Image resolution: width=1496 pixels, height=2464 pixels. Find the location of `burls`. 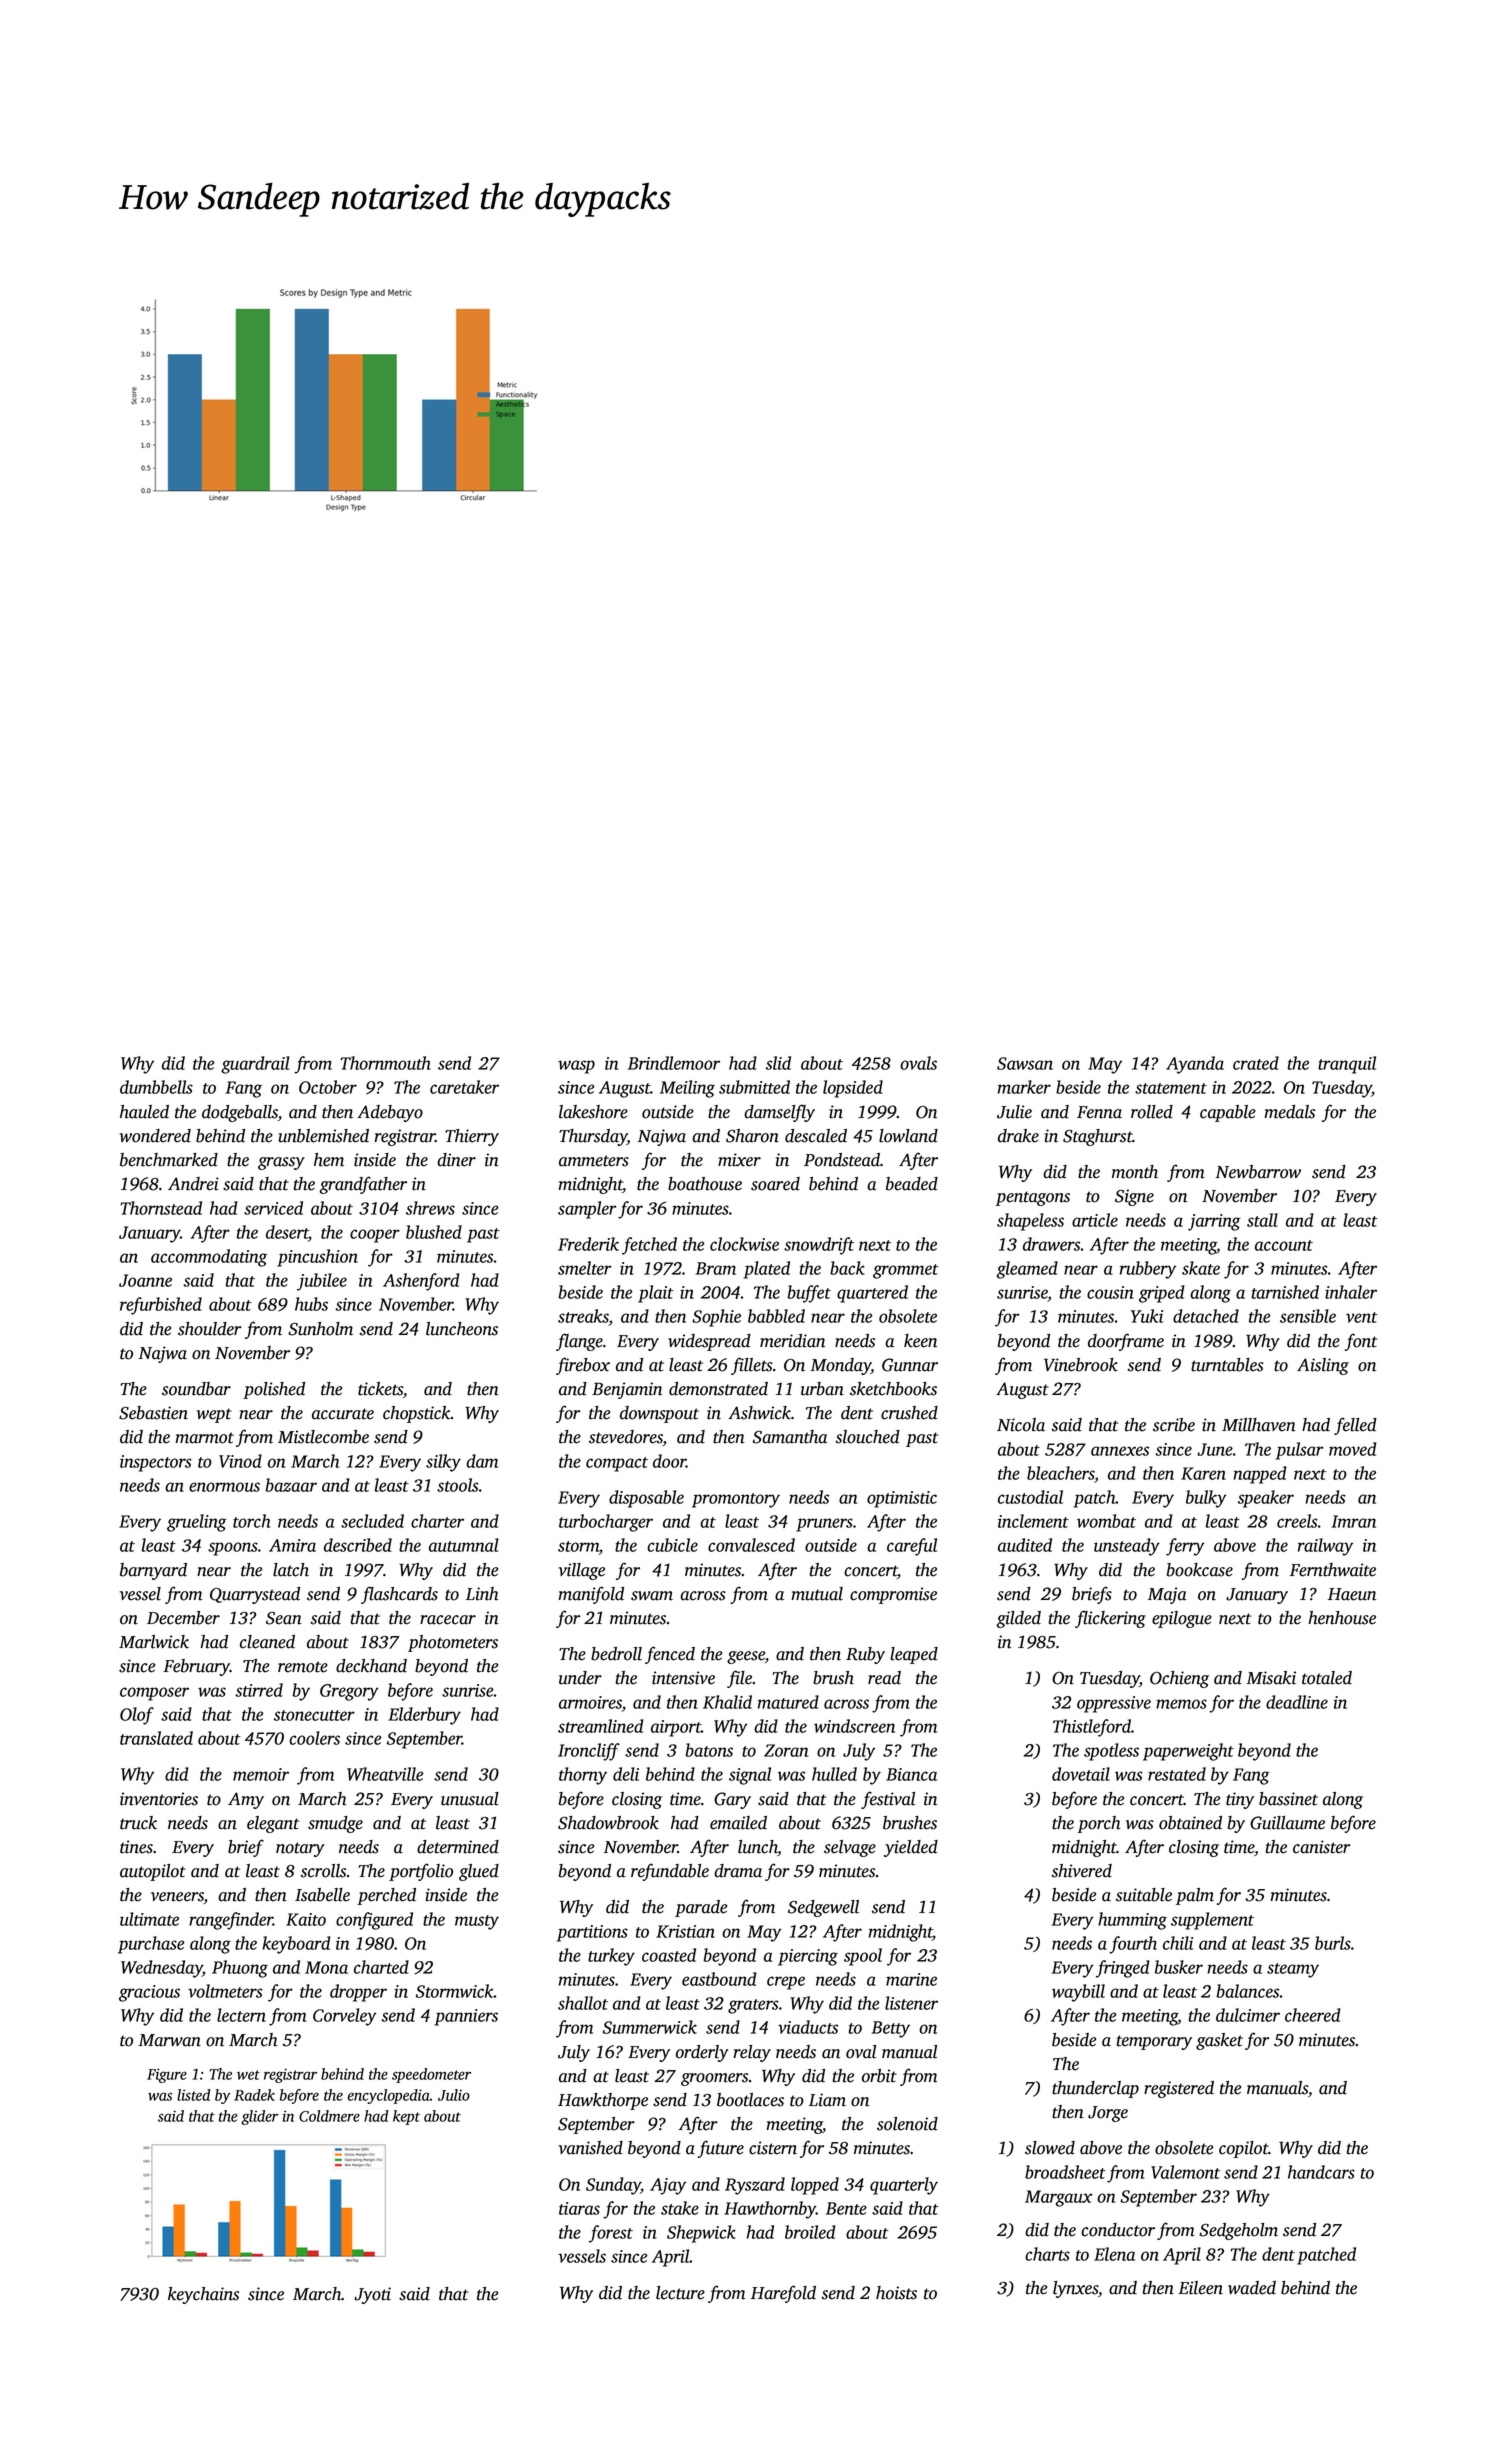

burls is located at coordinates (1333, 1943).
